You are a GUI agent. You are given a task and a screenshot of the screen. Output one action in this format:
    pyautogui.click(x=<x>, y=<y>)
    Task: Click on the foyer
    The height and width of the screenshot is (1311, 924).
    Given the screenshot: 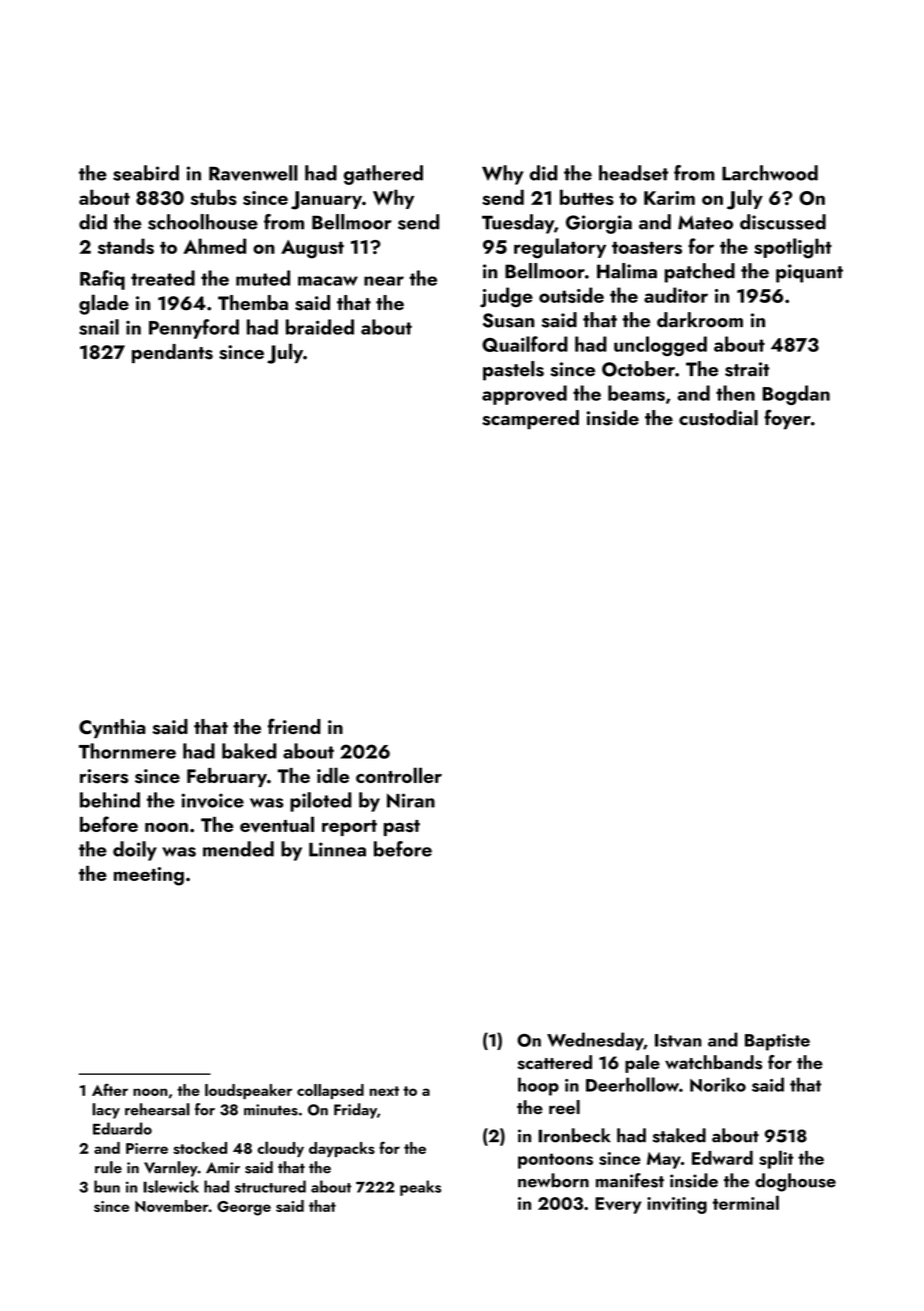 What is the action you would take?
    pyautogui.click(x=787, y=419)
